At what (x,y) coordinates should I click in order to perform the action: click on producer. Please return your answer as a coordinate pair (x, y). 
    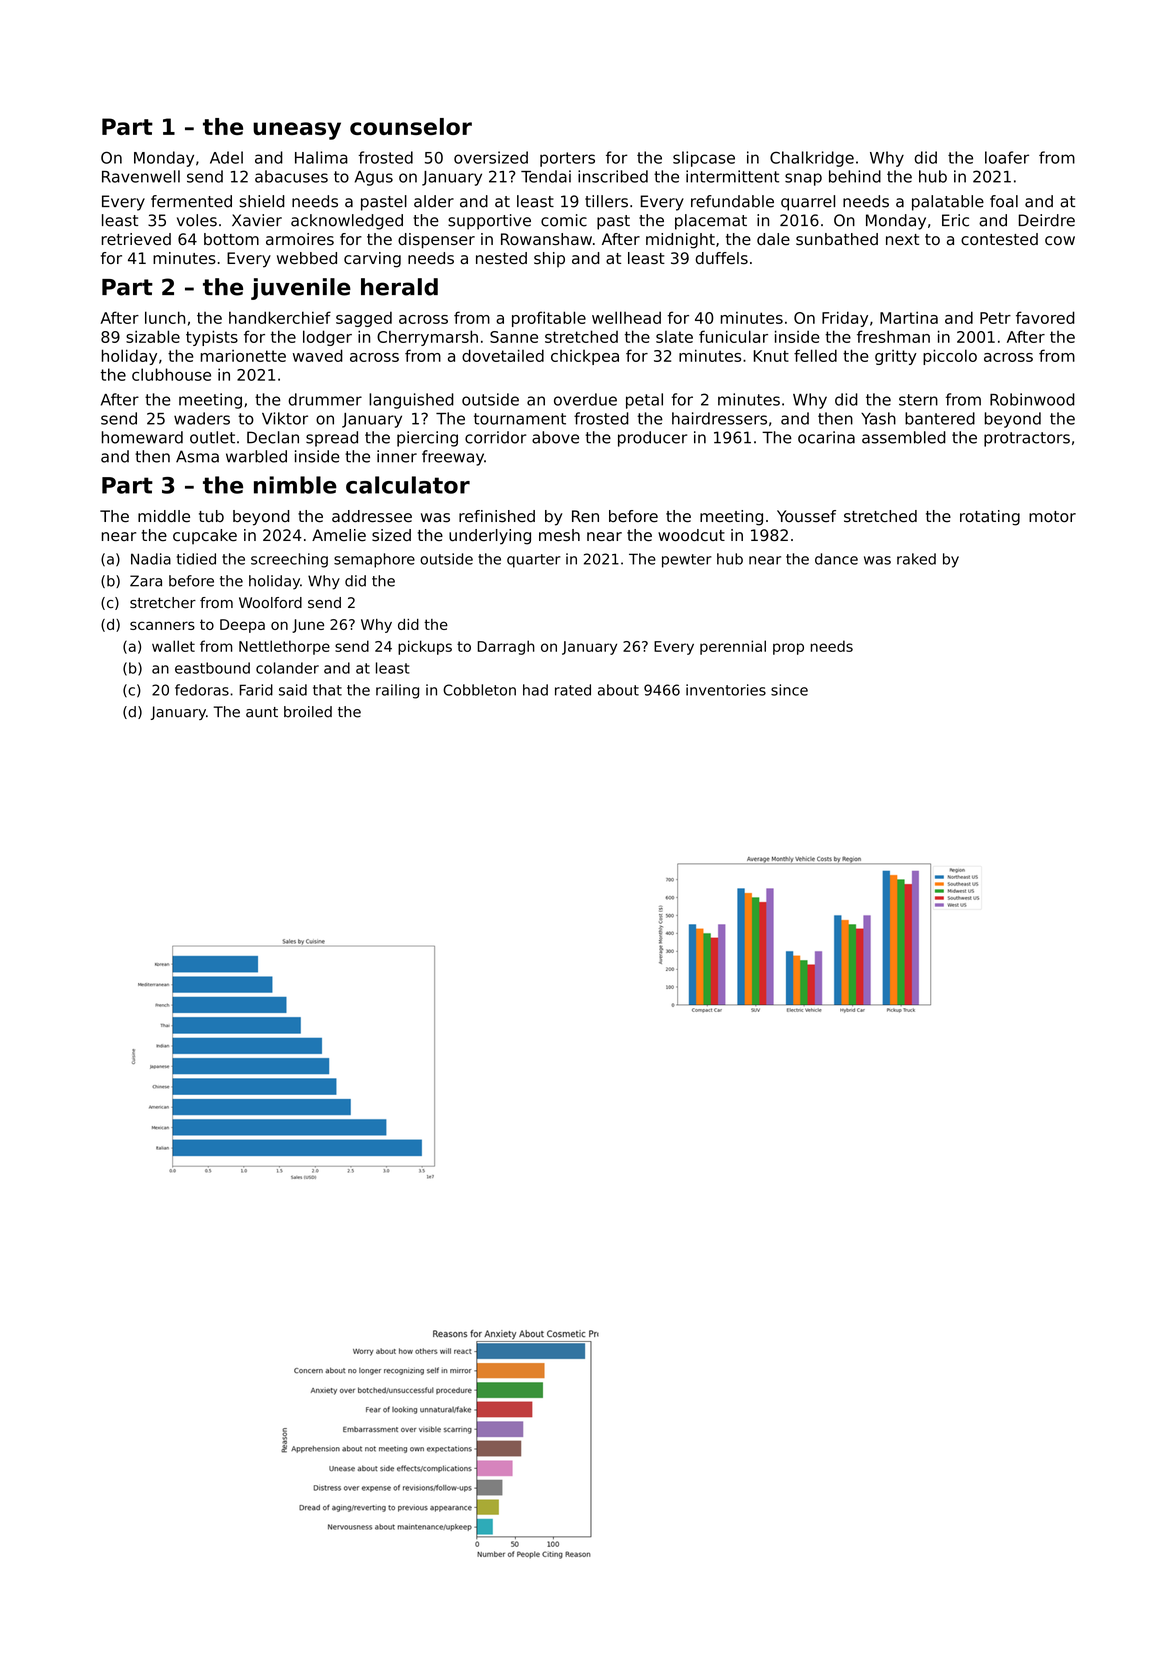
    Looking at the image, I should click on (653, 439).
